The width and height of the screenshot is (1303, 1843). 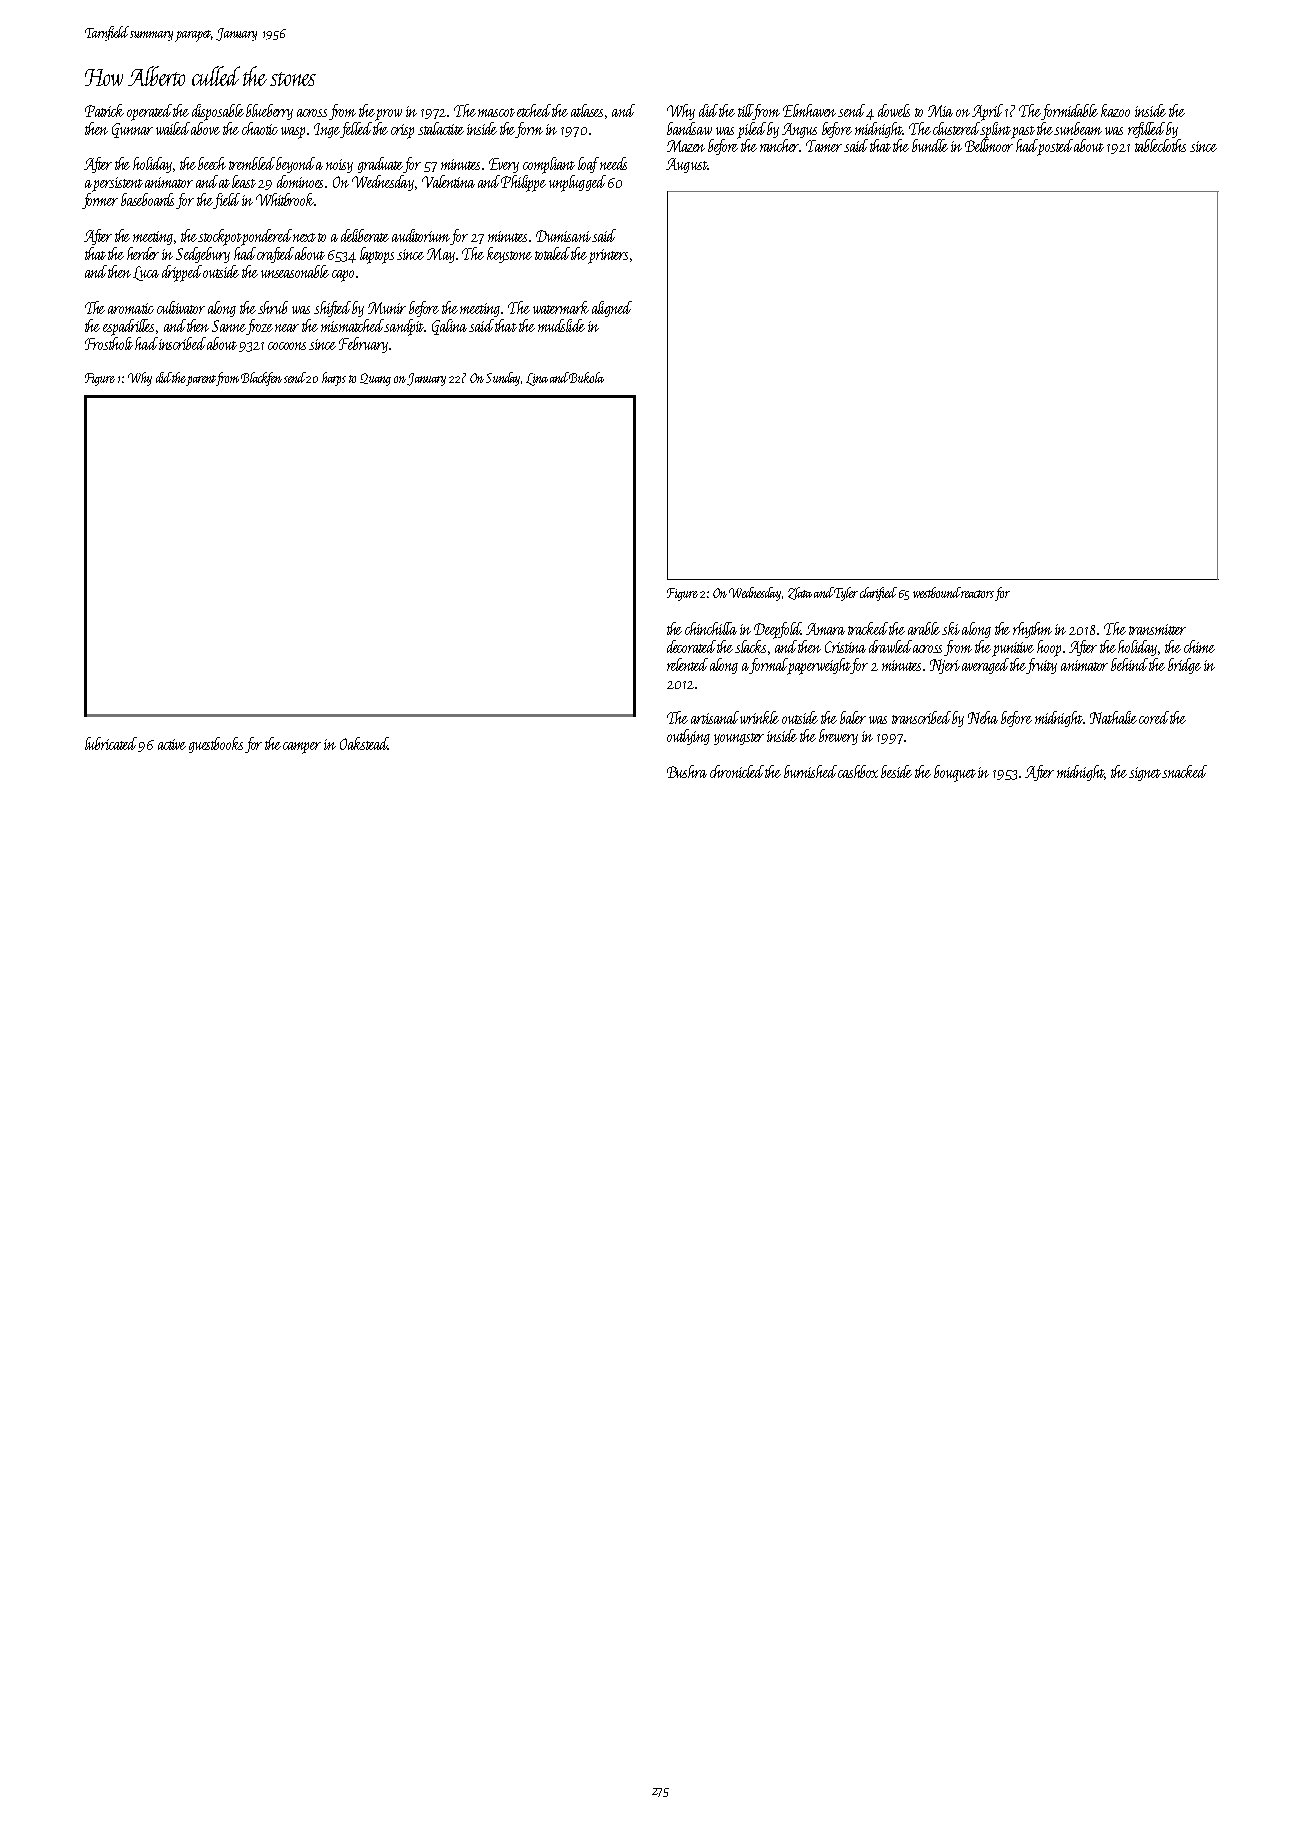 What do you see at coordinates (364, 743) in the screenshot?
I see `Oakstead` at bounding box center [364, 743].
